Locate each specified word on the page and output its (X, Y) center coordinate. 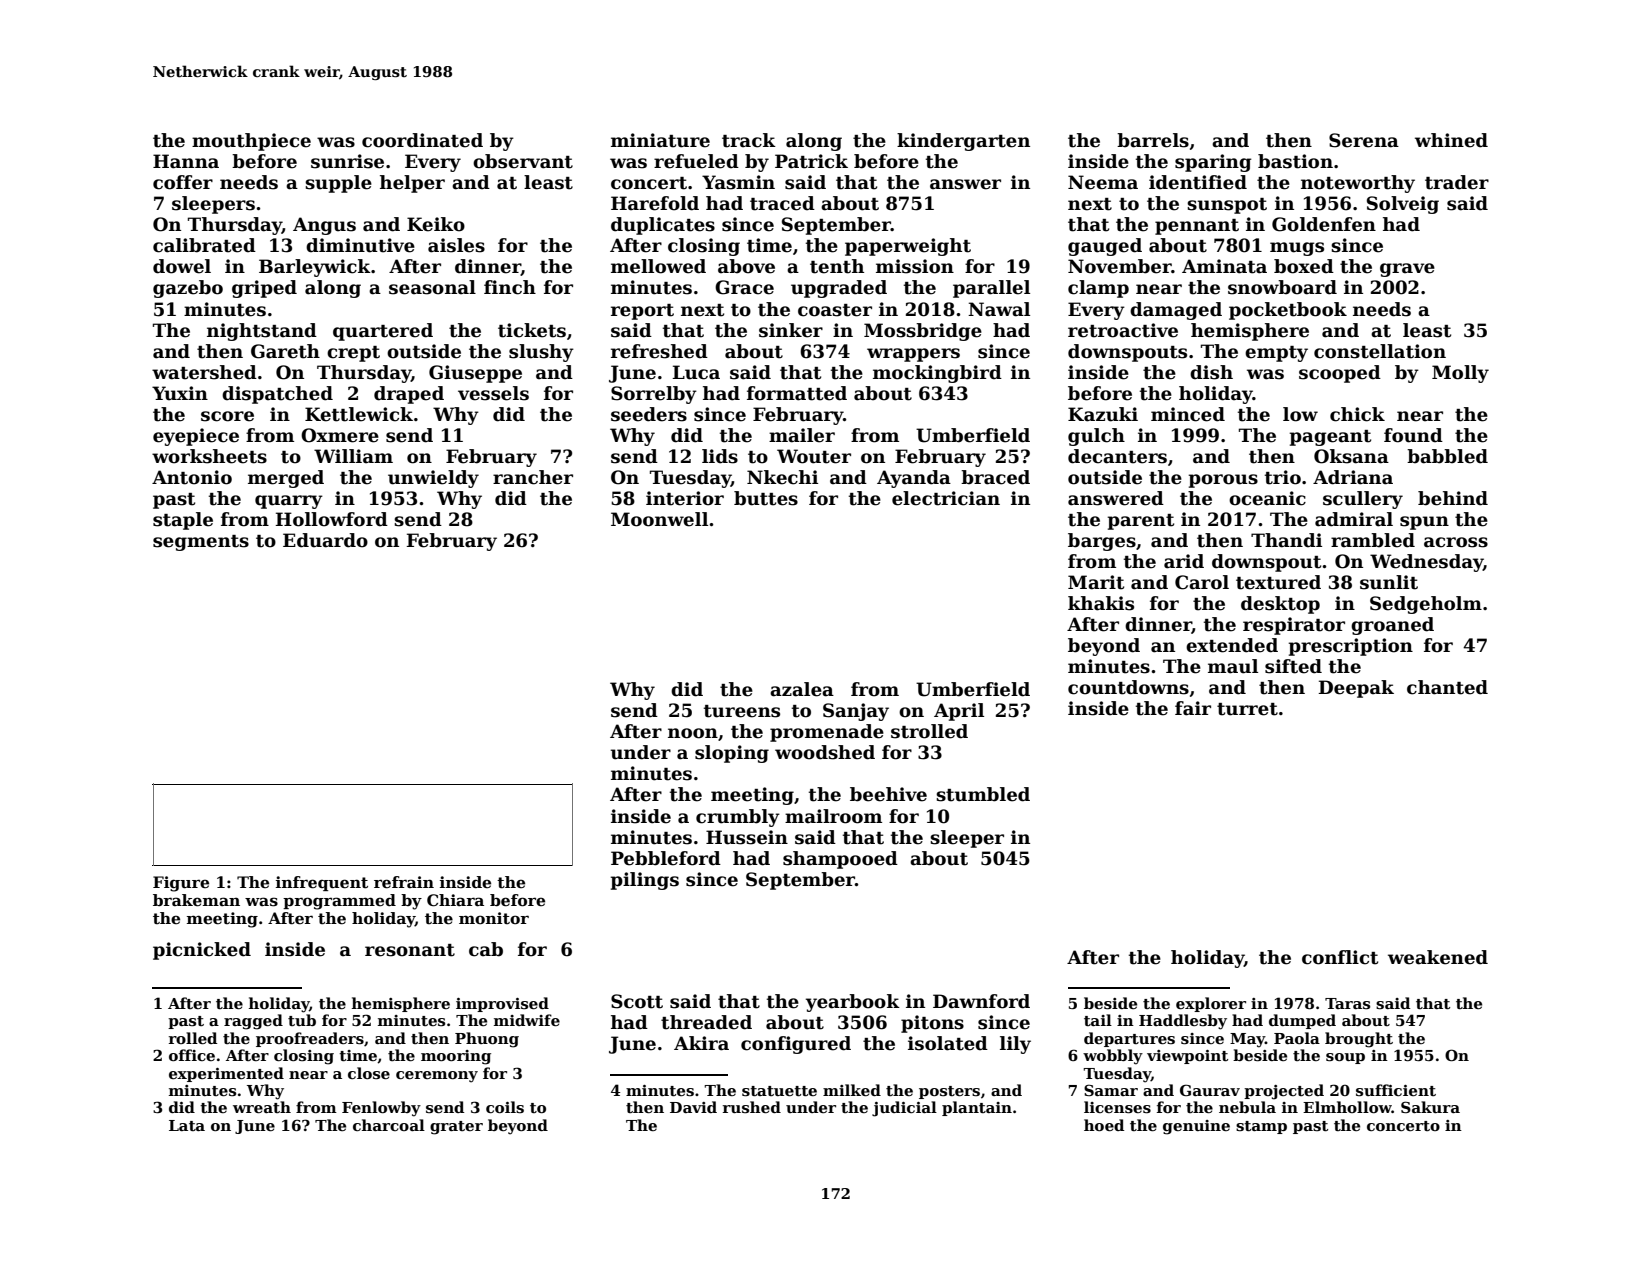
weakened (1438, 957)
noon (693, 733)
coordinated (422, 140)
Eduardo (325, 540)
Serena (1364, 140)
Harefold (655, 203)
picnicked (202, 951)
